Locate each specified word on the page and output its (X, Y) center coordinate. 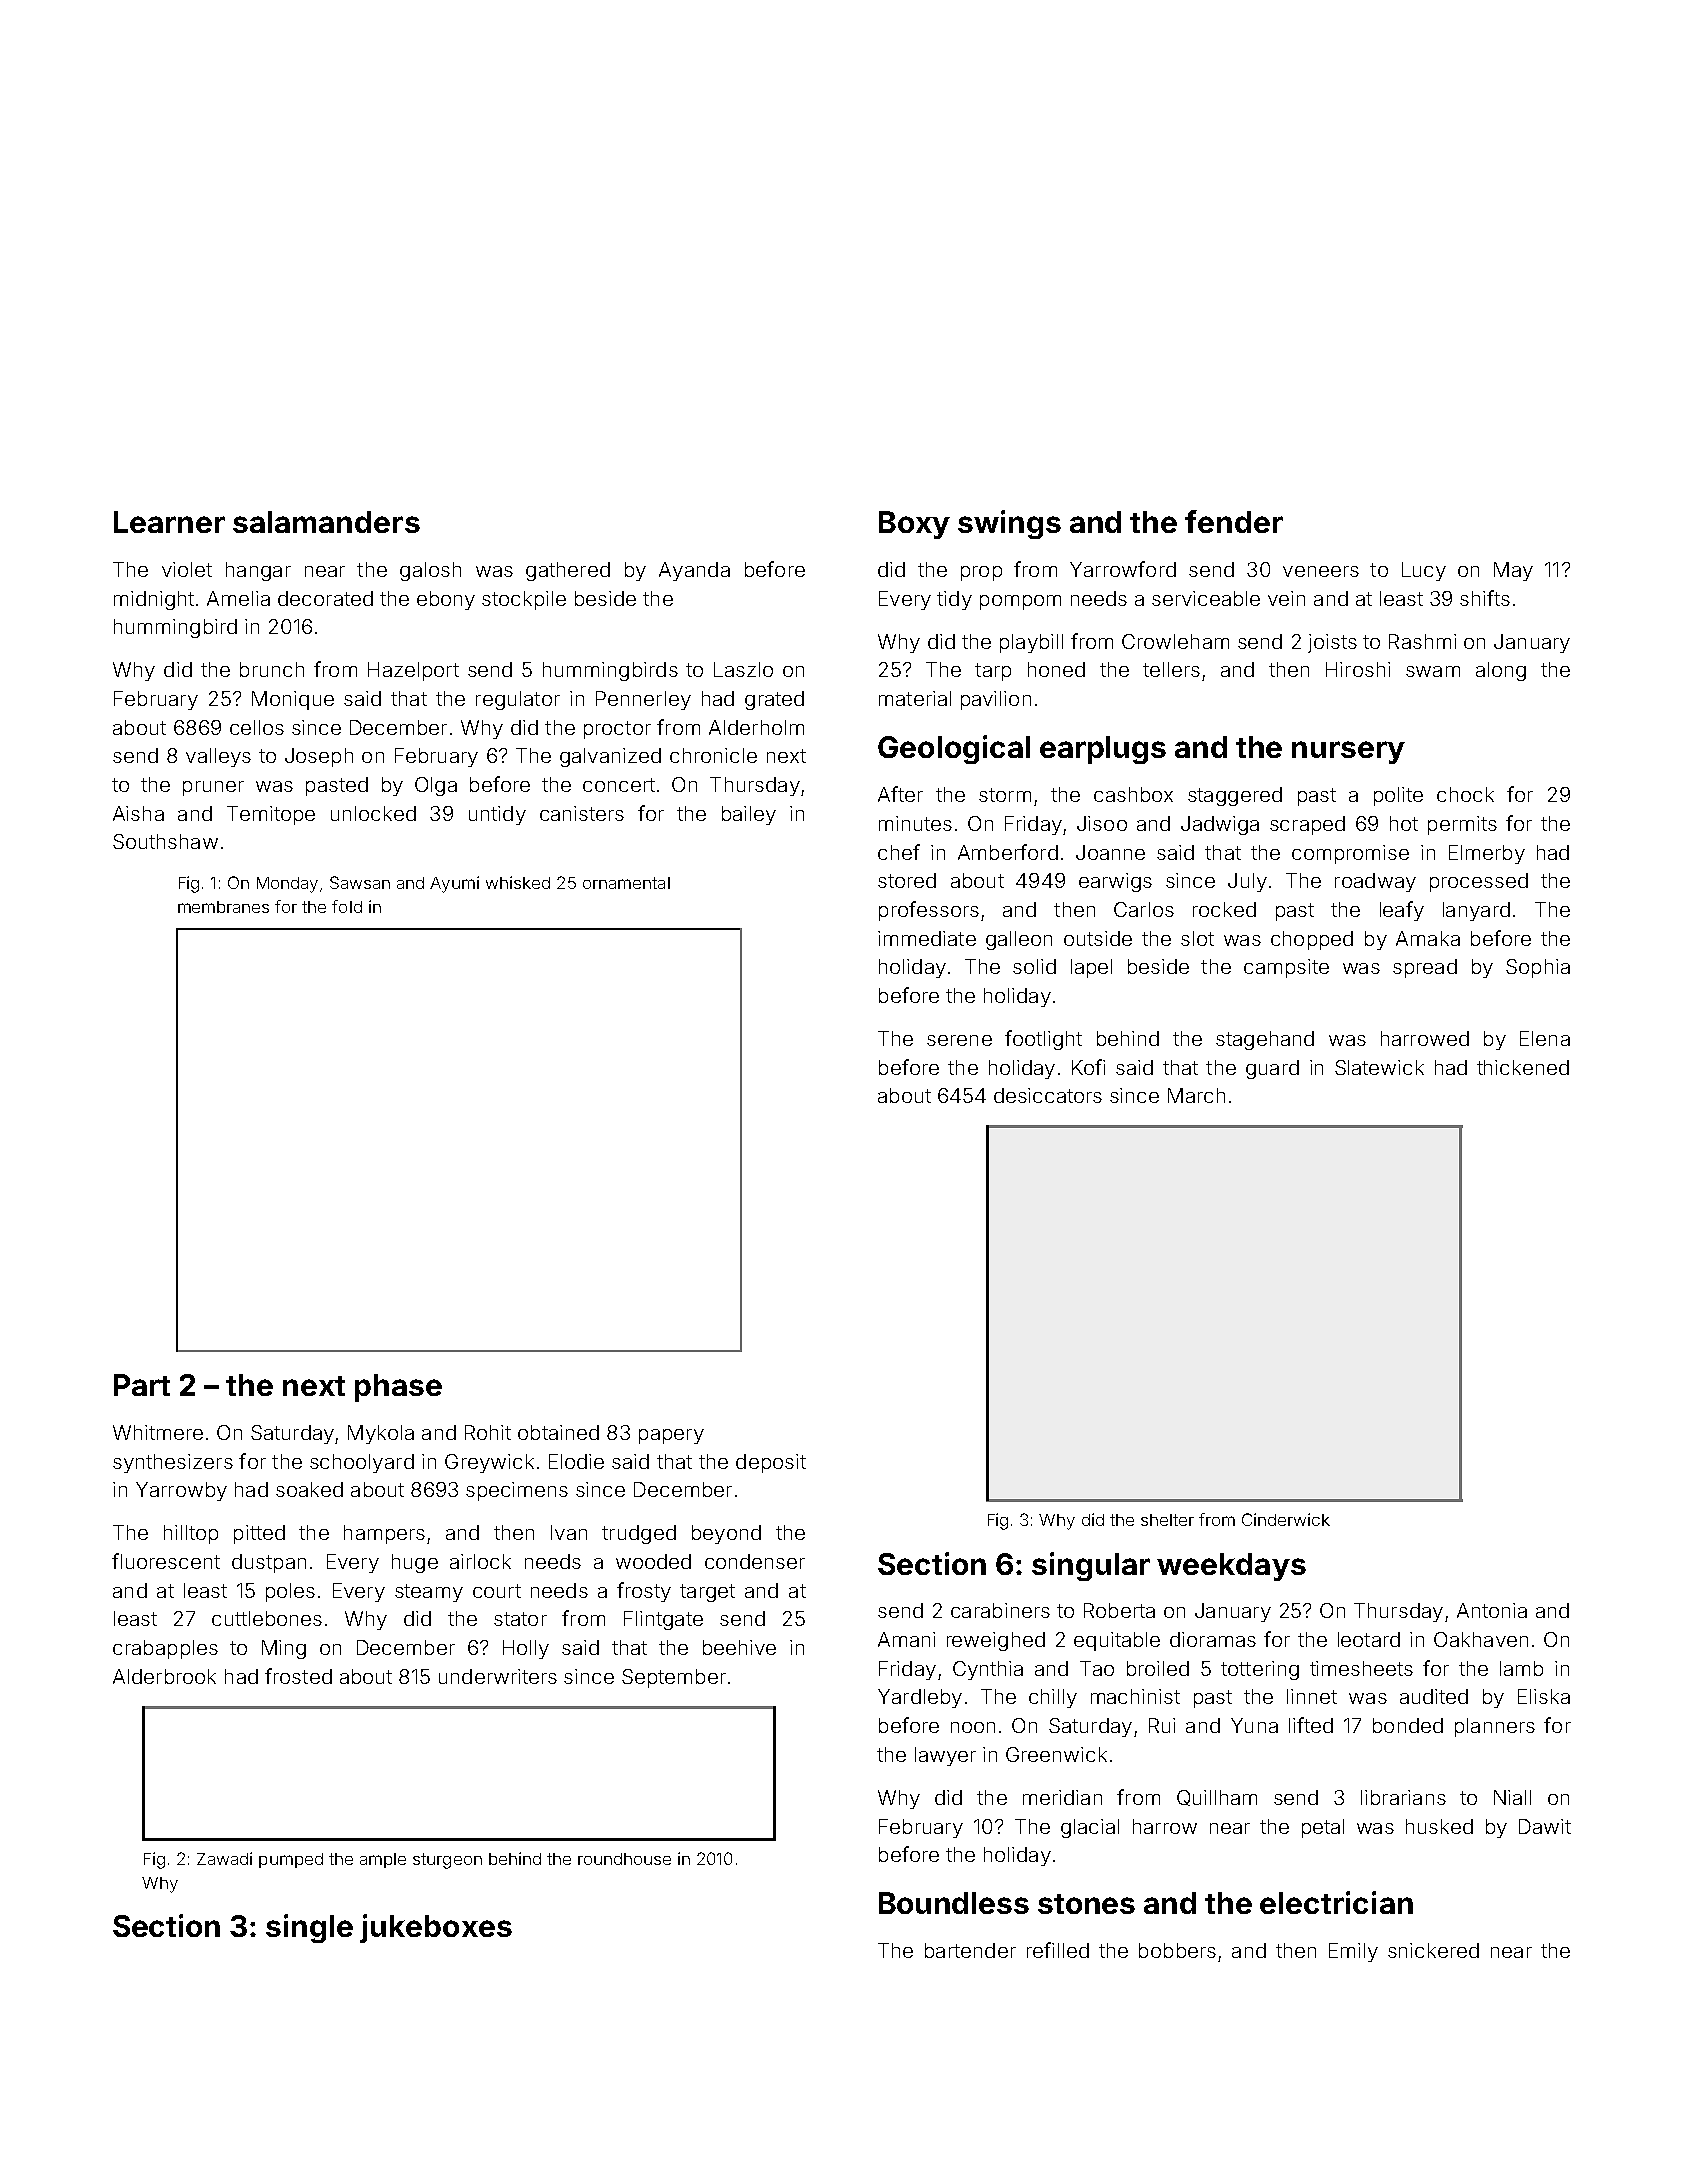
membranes (223, 907)
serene (959, 1040)
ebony (446, 600)
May (1513, 571)
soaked (309, 1489)
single (309, 1928)
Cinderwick (1286, 1519)
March (1196, 1095)
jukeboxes (436, 1928)
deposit (771, 1463)
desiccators (1048, 1095)
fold (347, 906)
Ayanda (694, 571)
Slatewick (1379, 1067)
